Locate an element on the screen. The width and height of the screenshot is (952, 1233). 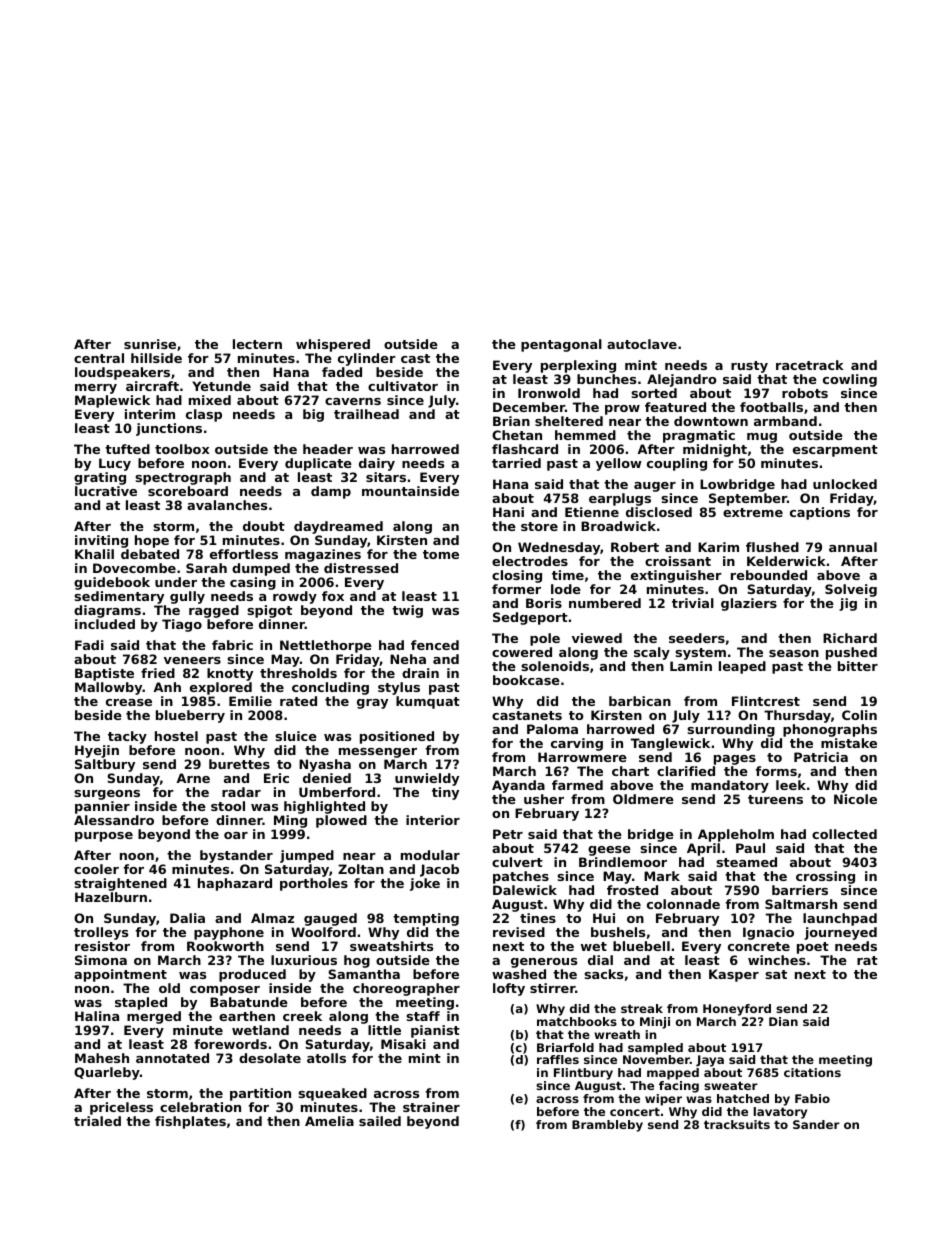
luxurious is located at coordinates (304, 960).
